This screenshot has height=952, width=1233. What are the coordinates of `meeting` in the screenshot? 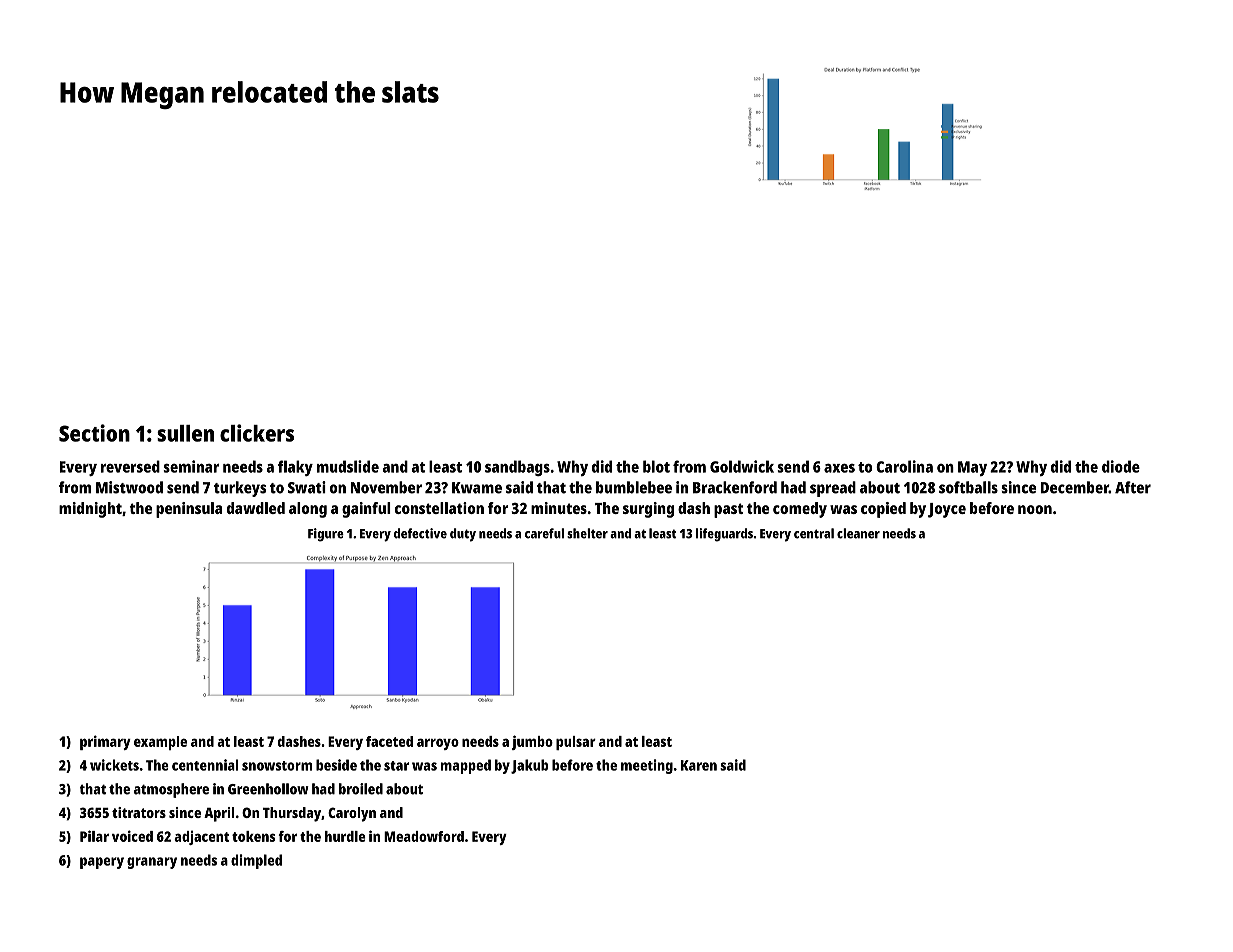 It's located at (647, 766).
